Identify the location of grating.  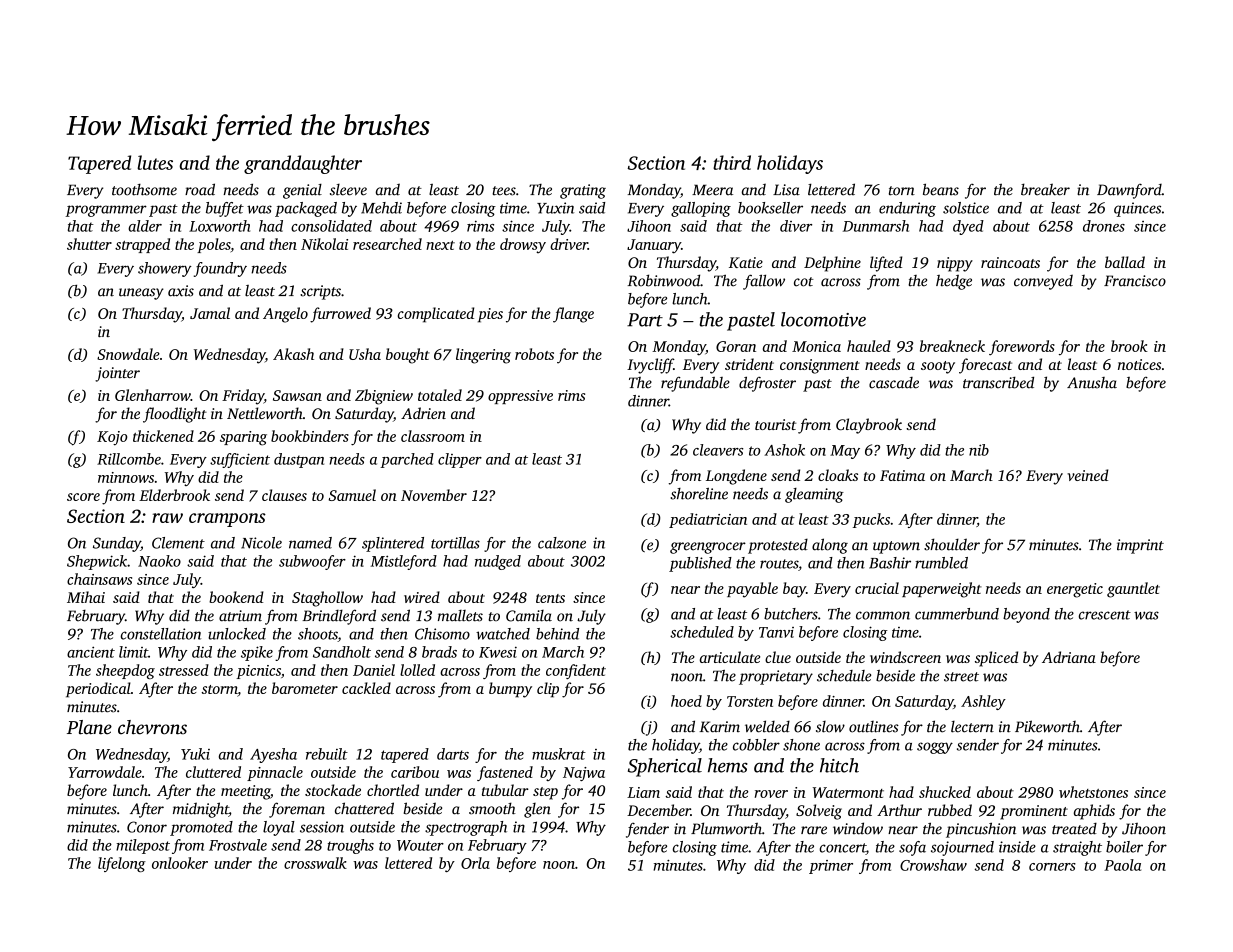
(583, 191).
